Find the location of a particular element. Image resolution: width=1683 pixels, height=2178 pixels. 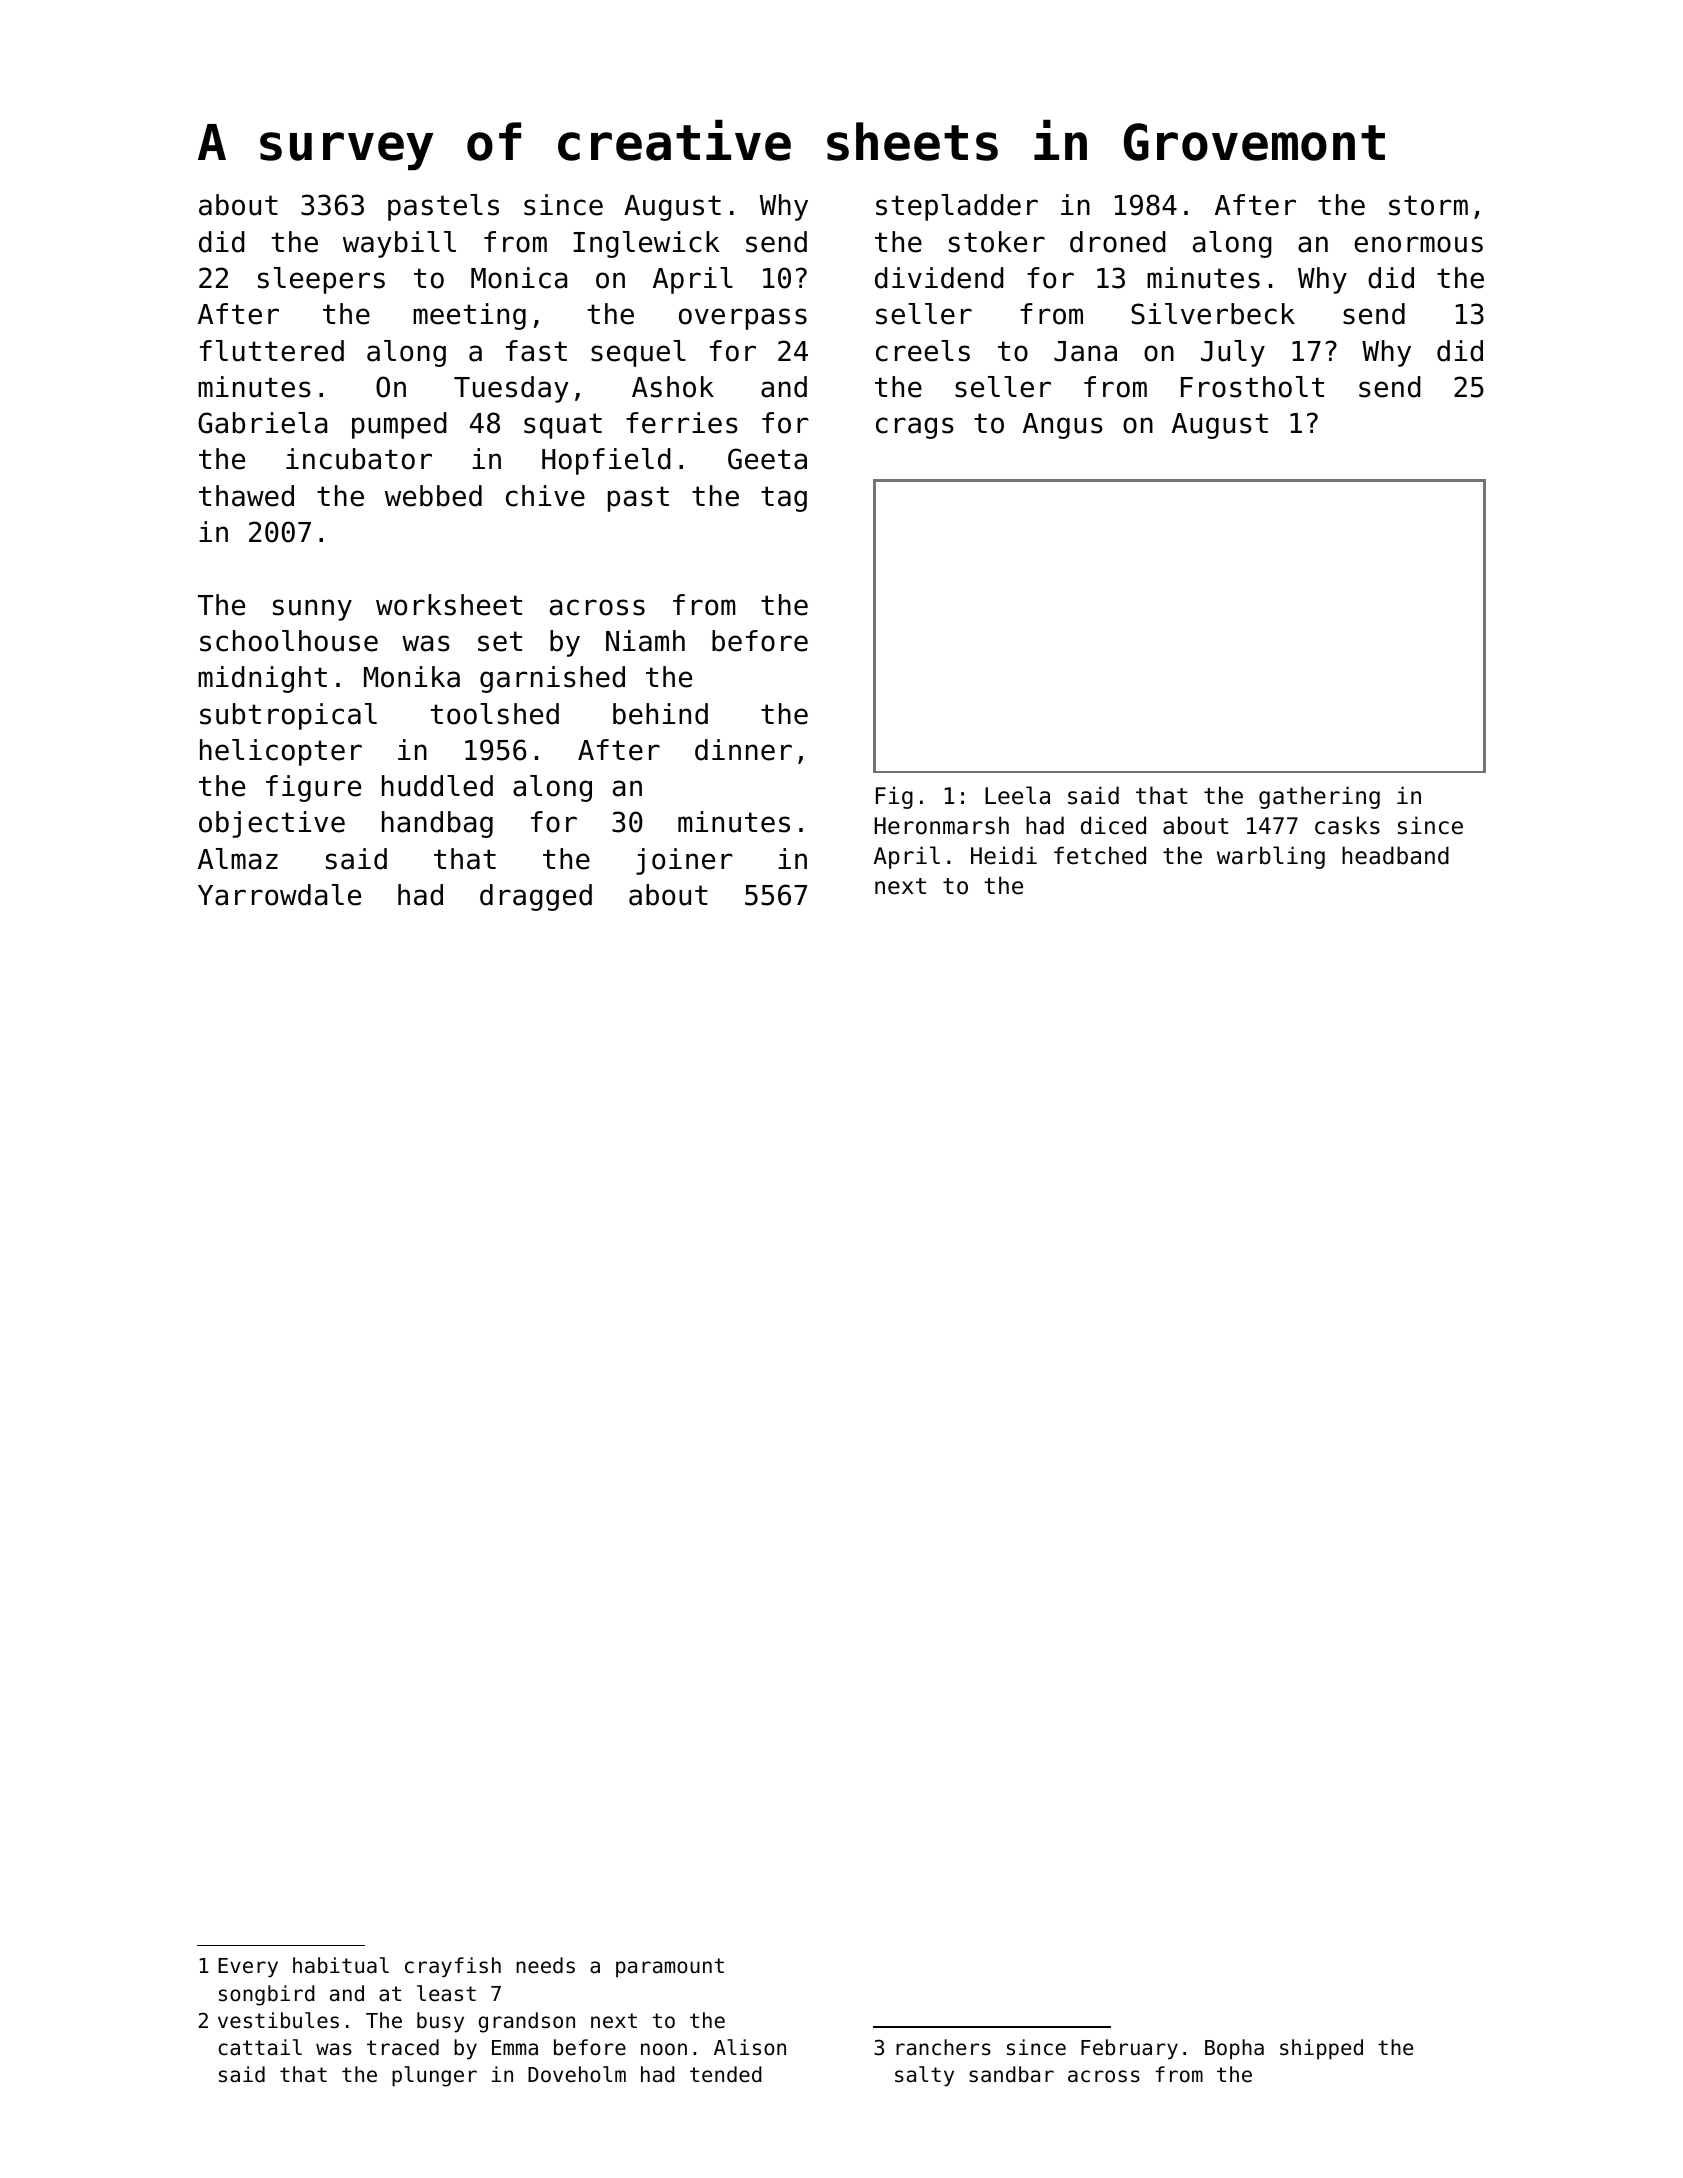

dinner is located at coordinates (743, 750).
